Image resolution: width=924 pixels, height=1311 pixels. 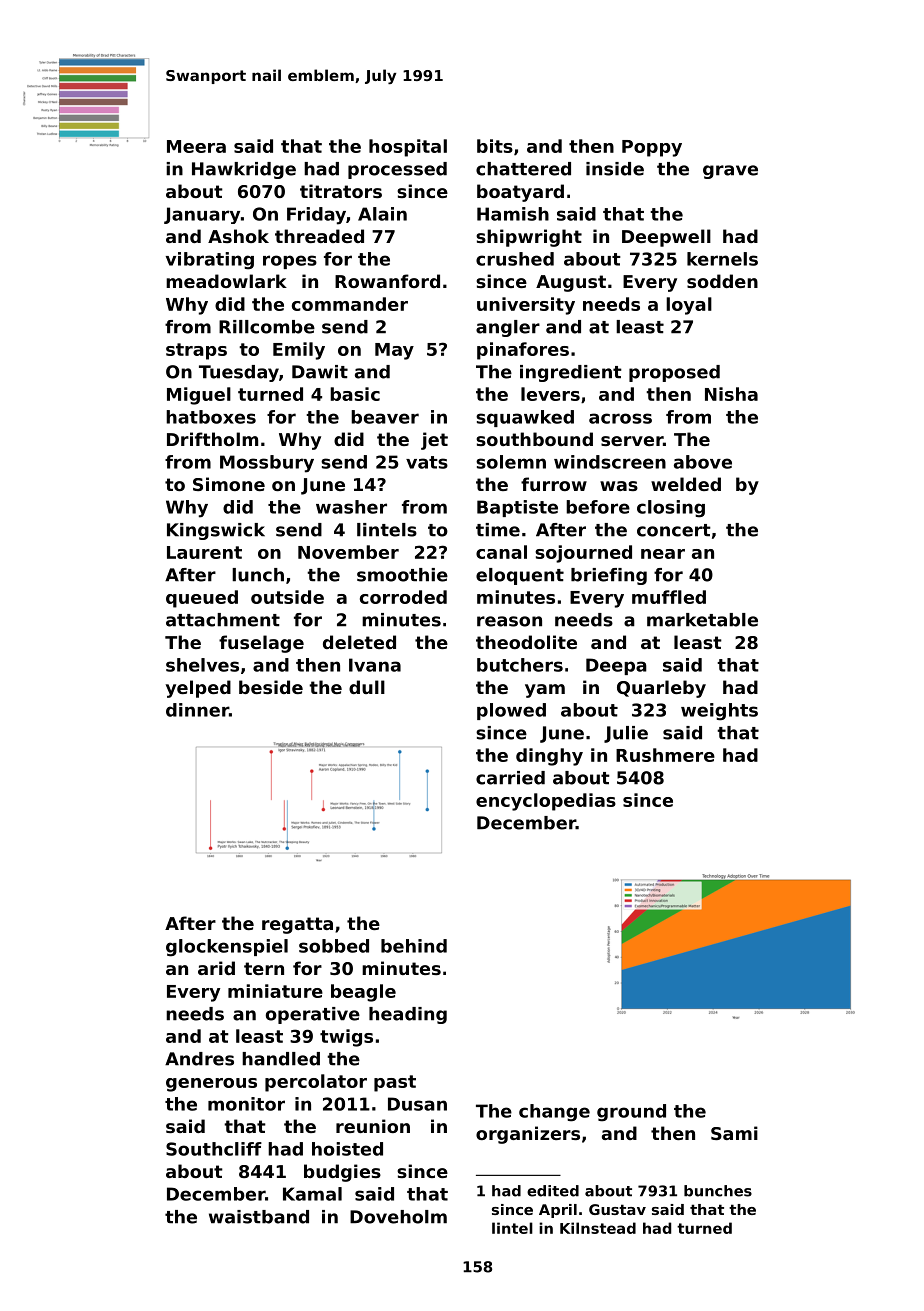 I want to click on yelped, so click(x=198, y=689).
